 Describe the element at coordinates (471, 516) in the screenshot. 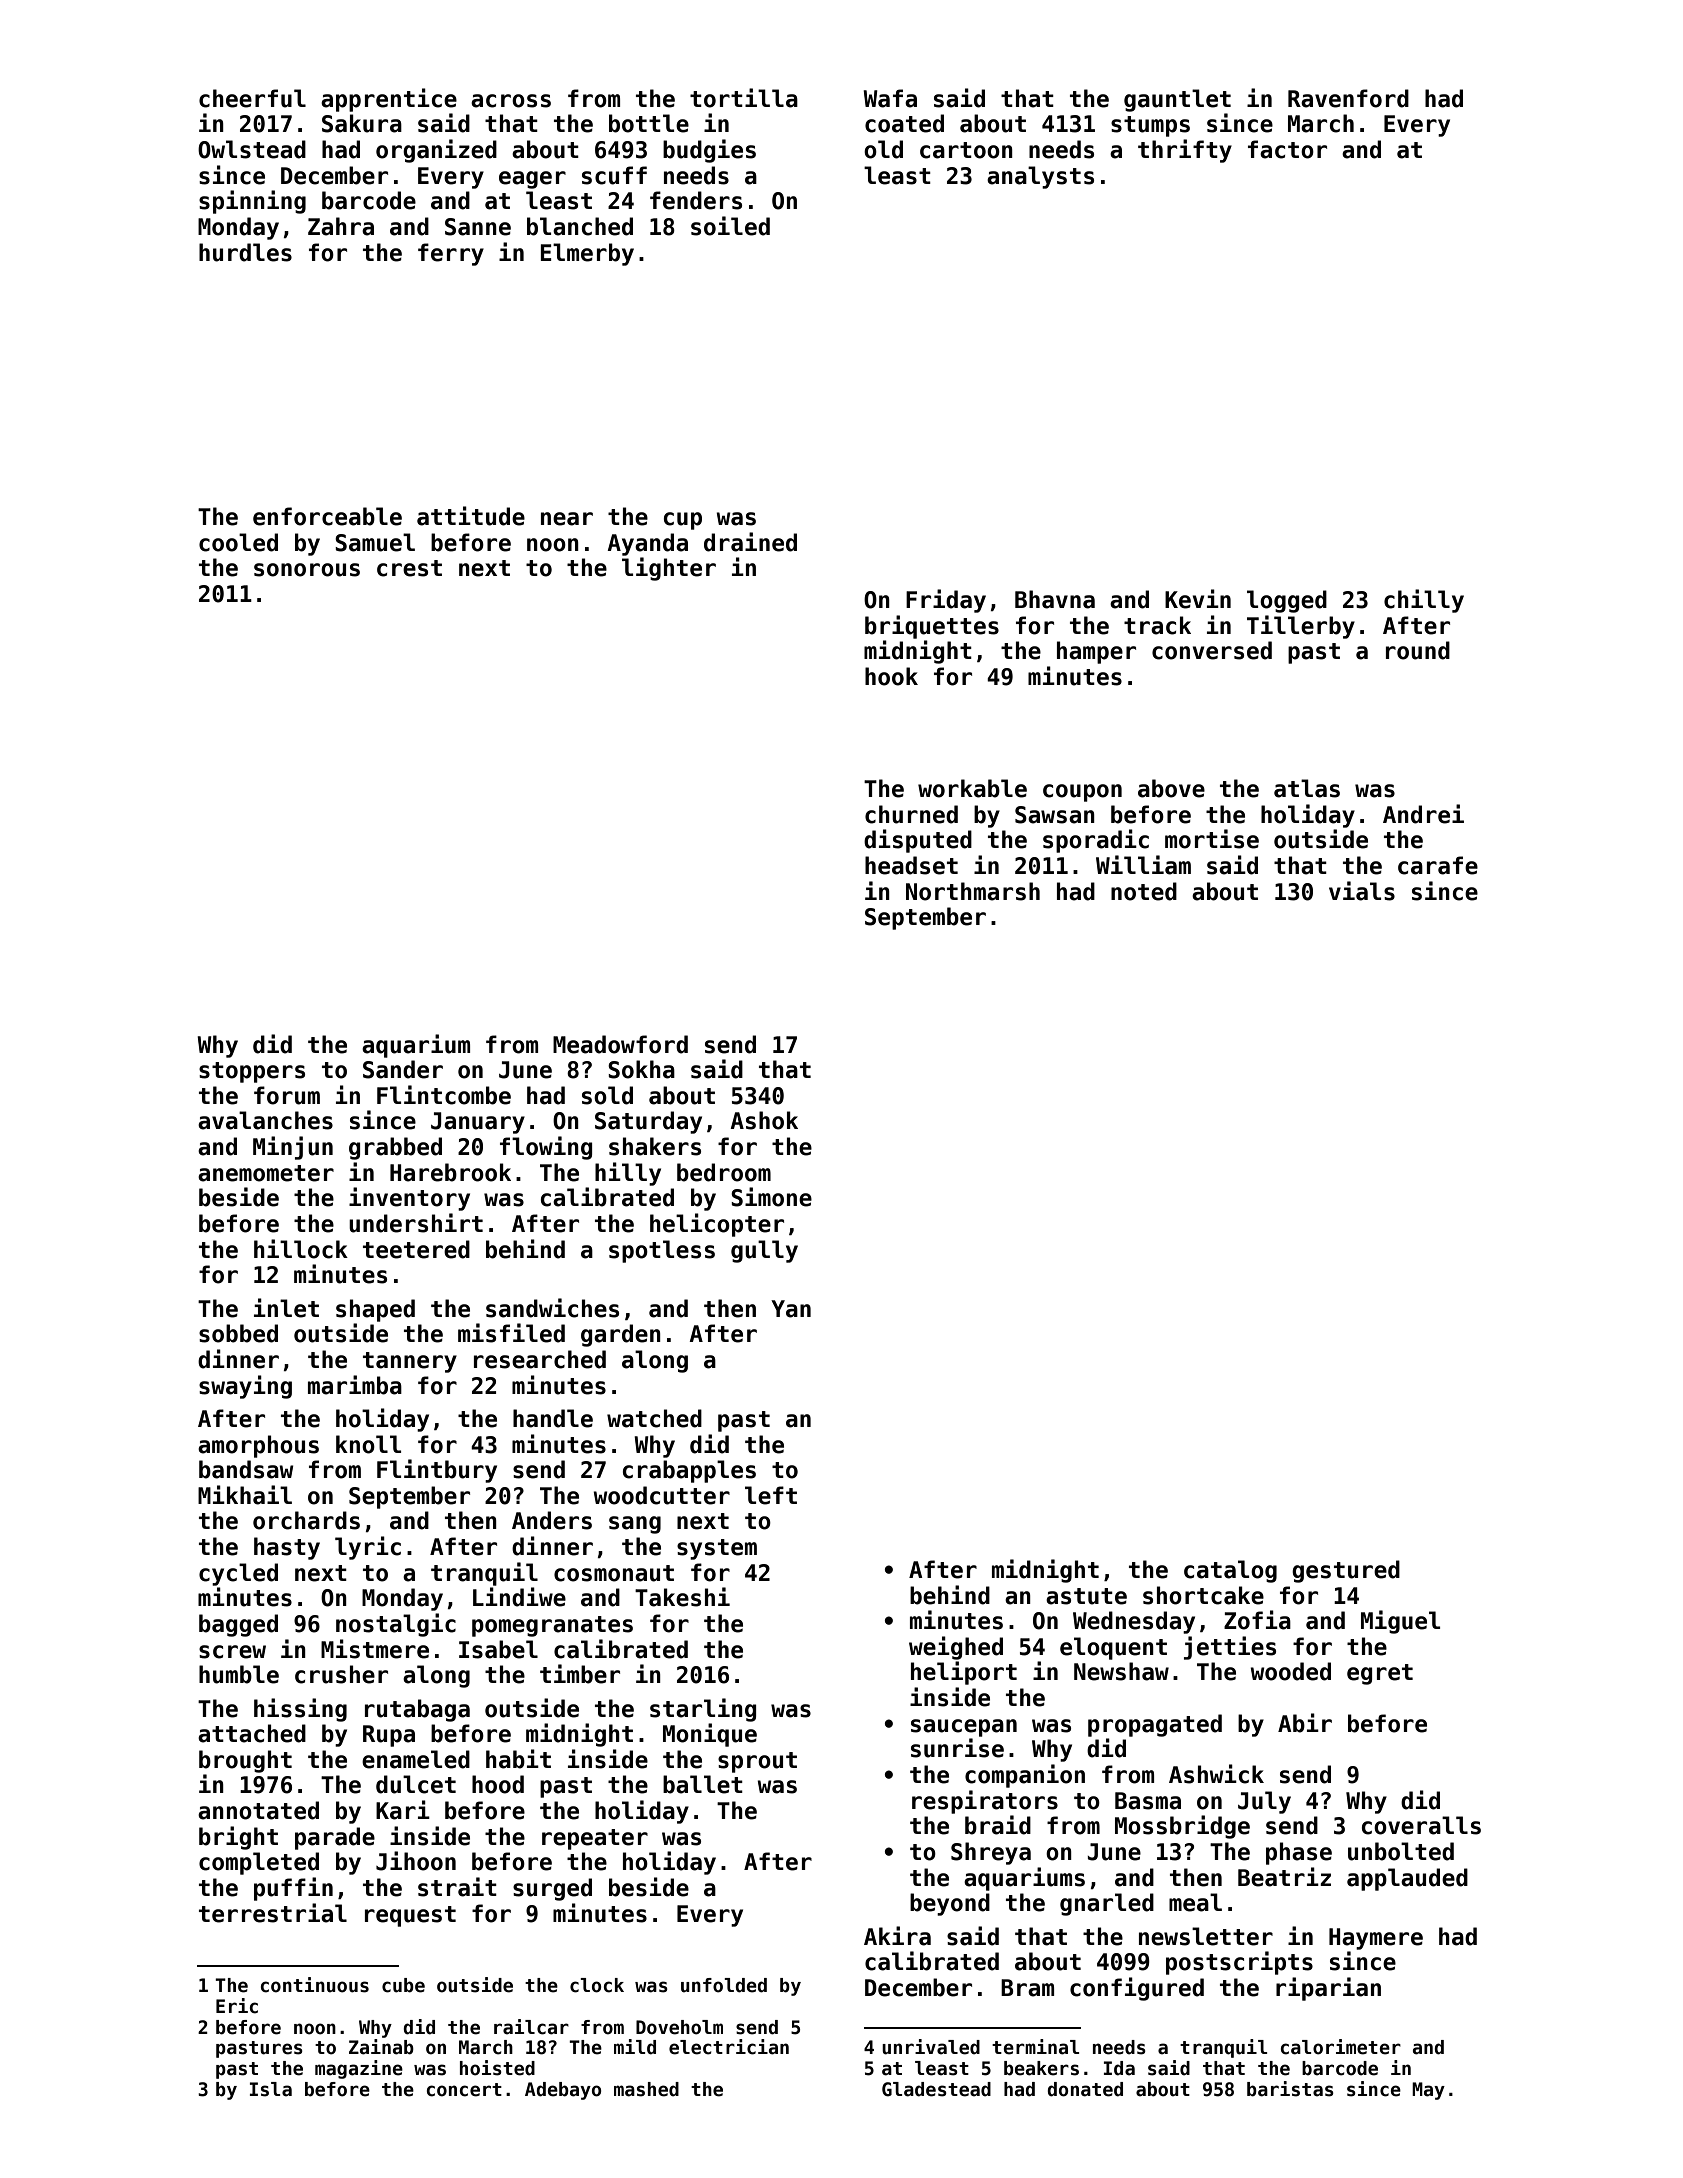

I see `attitude` at that location.
